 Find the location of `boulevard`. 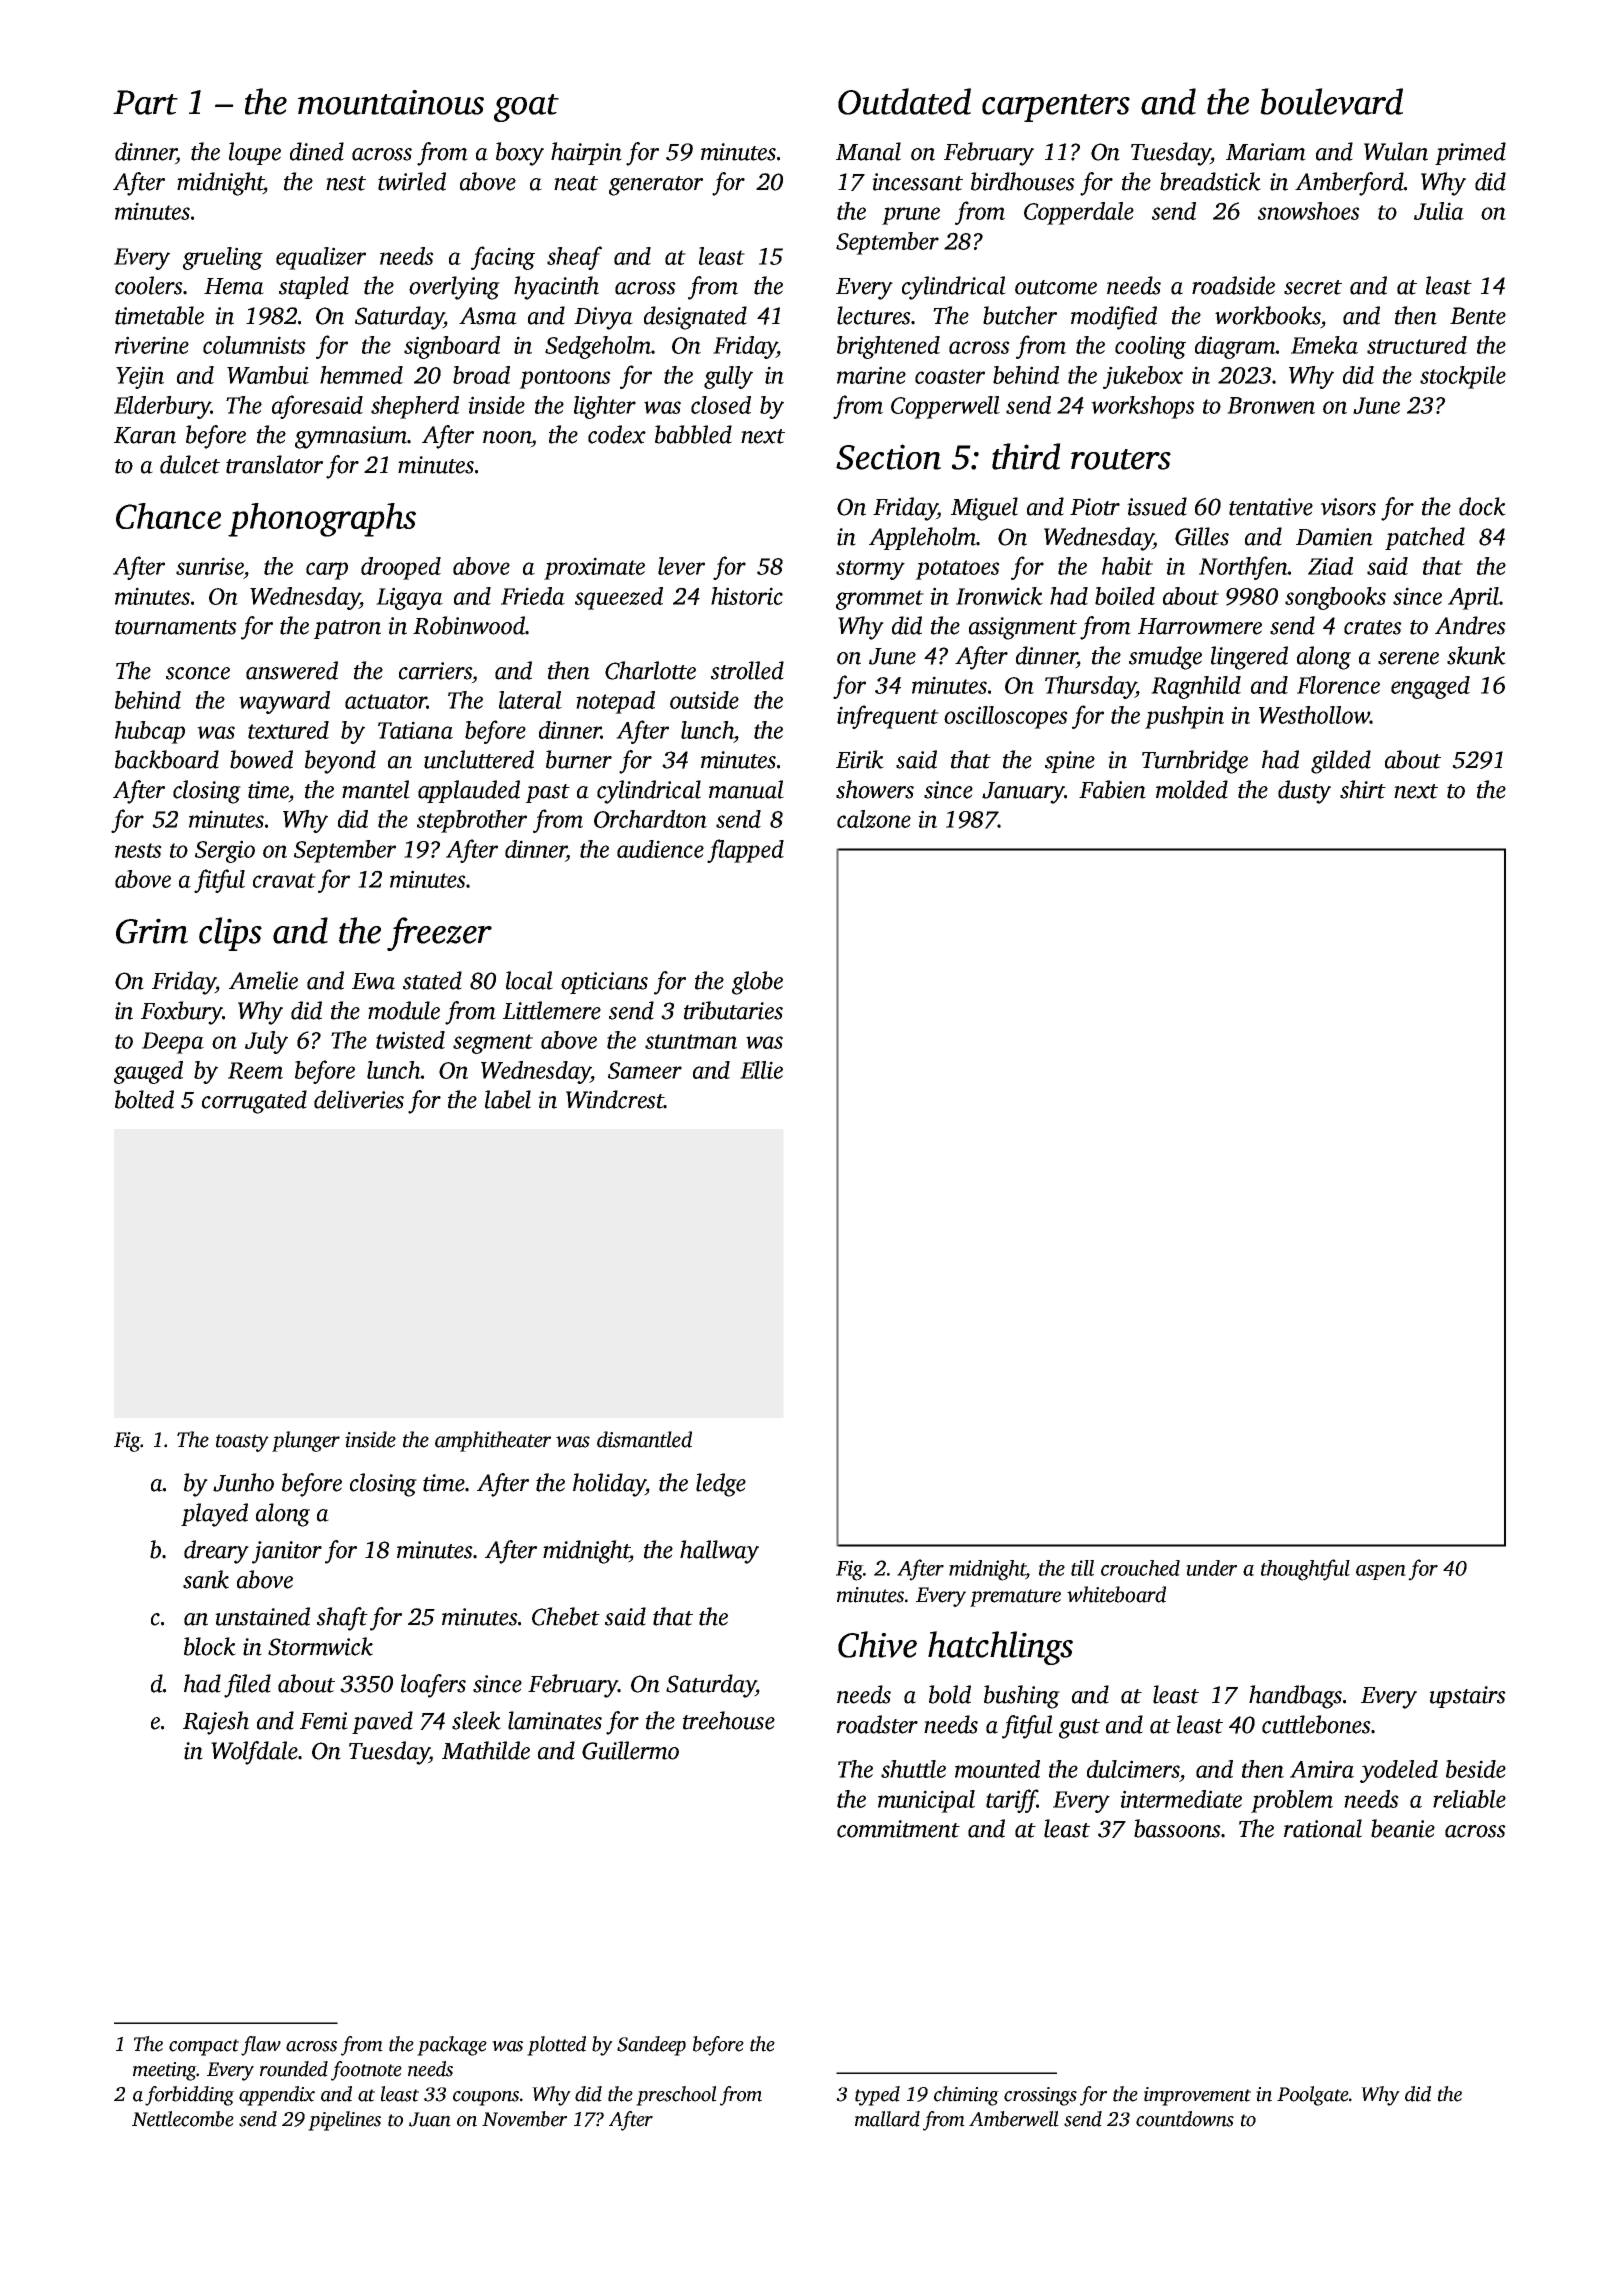

boulevard is located at coordinates (1331, 101).
